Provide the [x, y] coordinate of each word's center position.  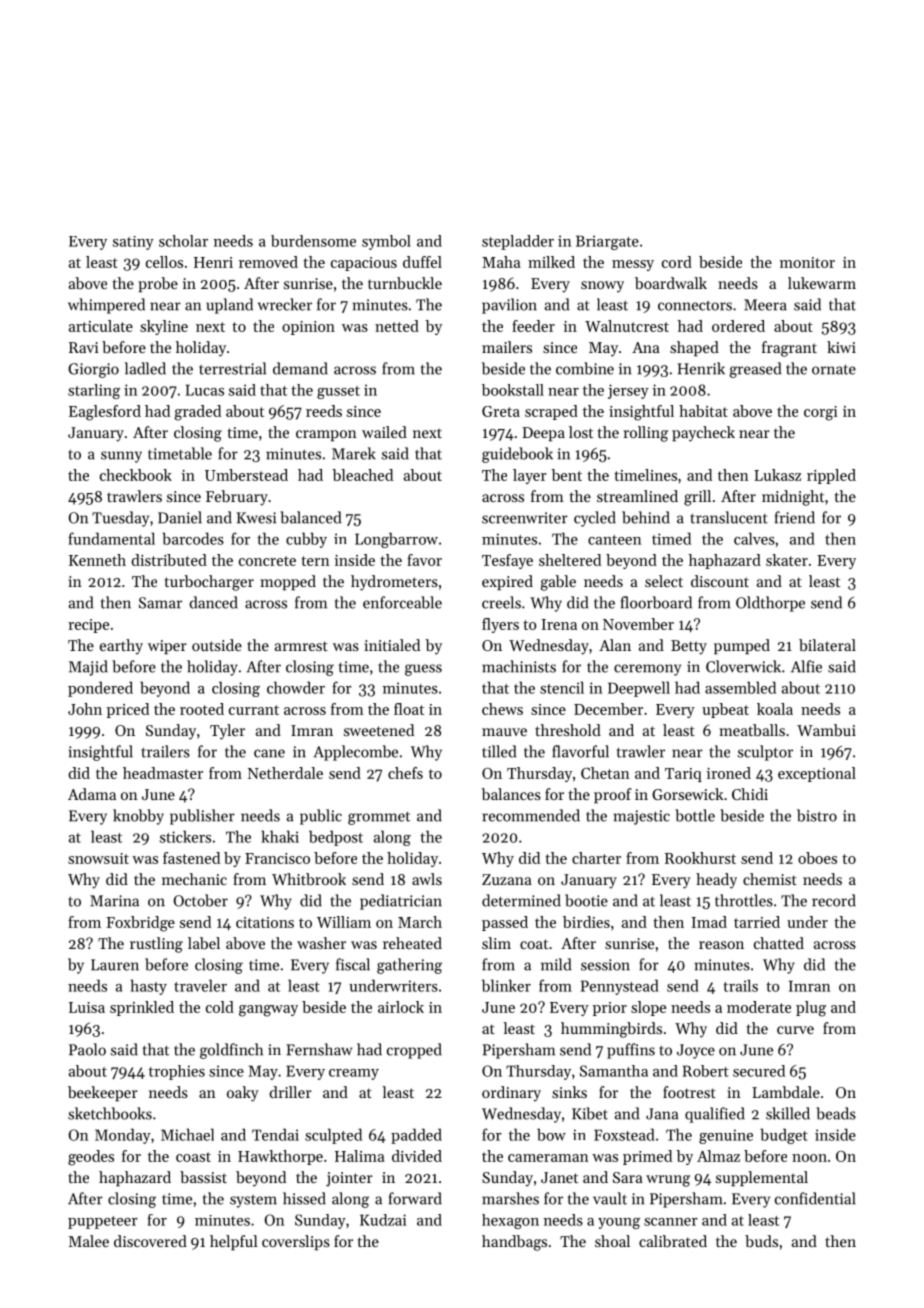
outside [217, 645]
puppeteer [103, 1222]
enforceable [402, 602]
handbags [514, 1243]
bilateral [827, 645]
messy [633, 265]
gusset [338, 392]
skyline [164, 327]
